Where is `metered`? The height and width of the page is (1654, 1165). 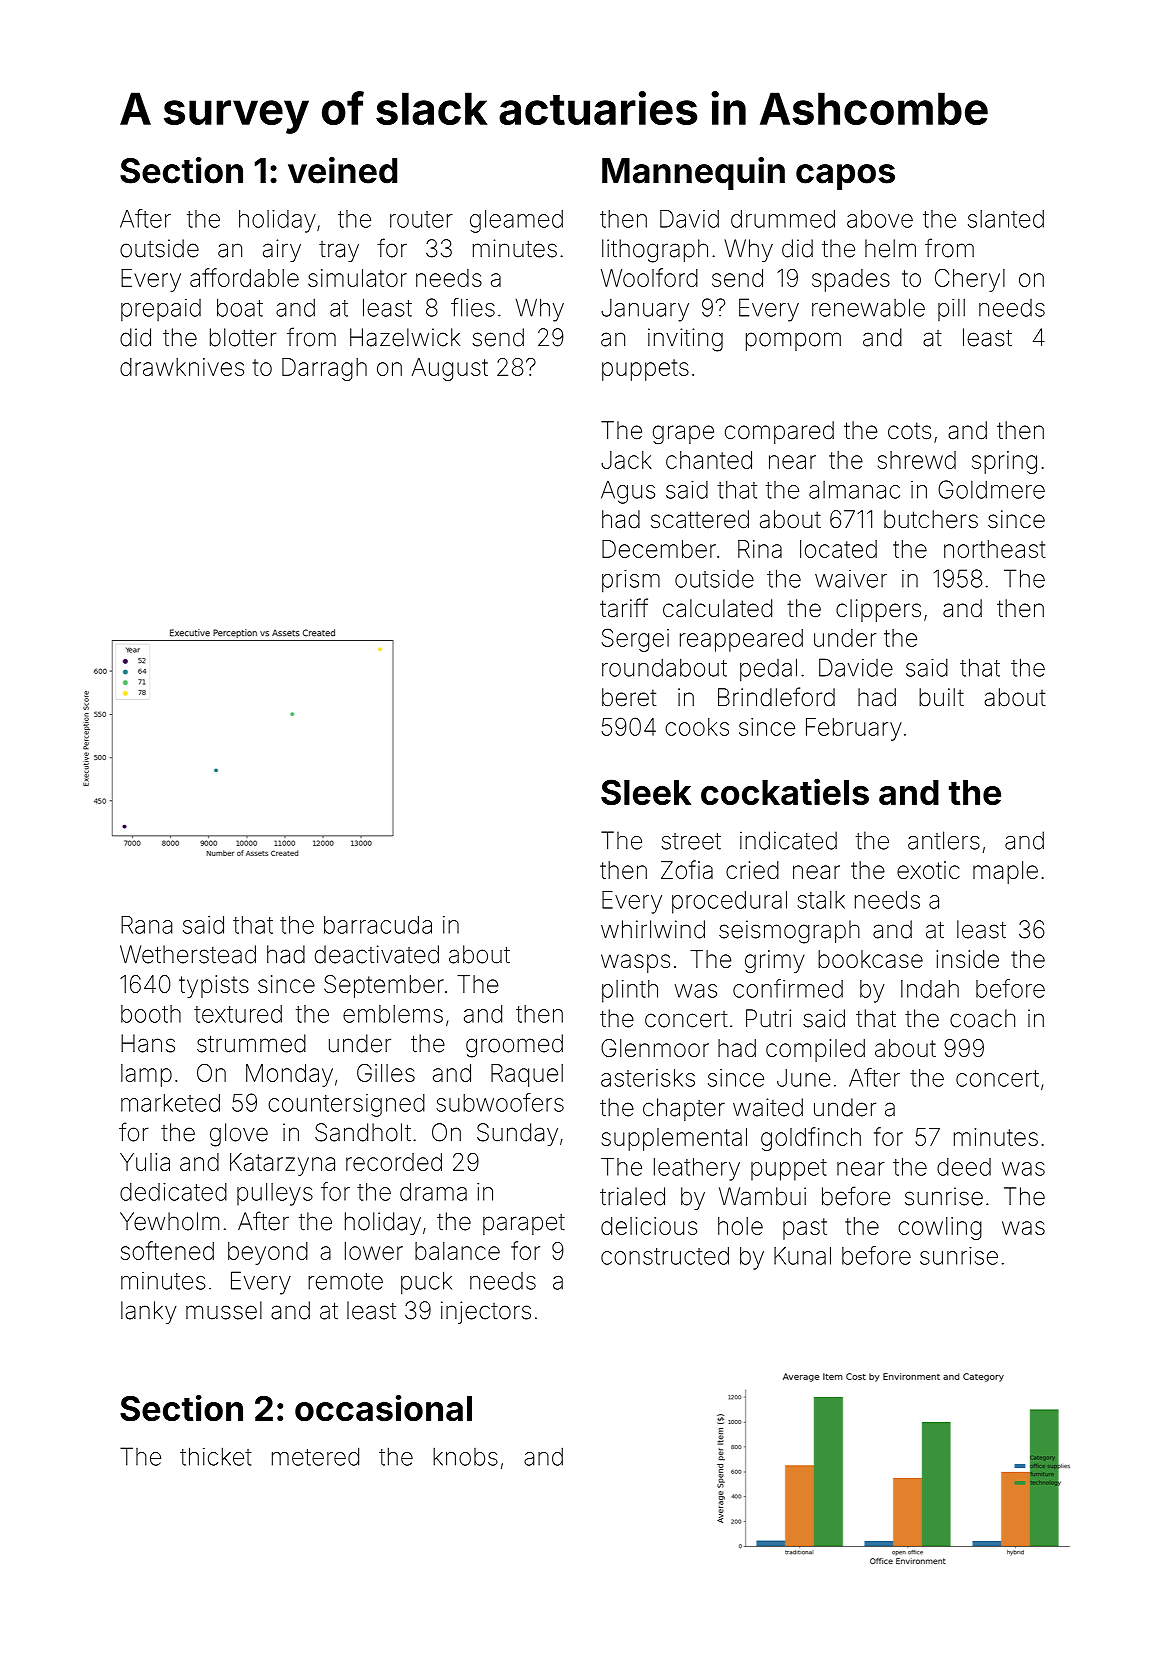 metered is located at coordinates (315, 1456).
